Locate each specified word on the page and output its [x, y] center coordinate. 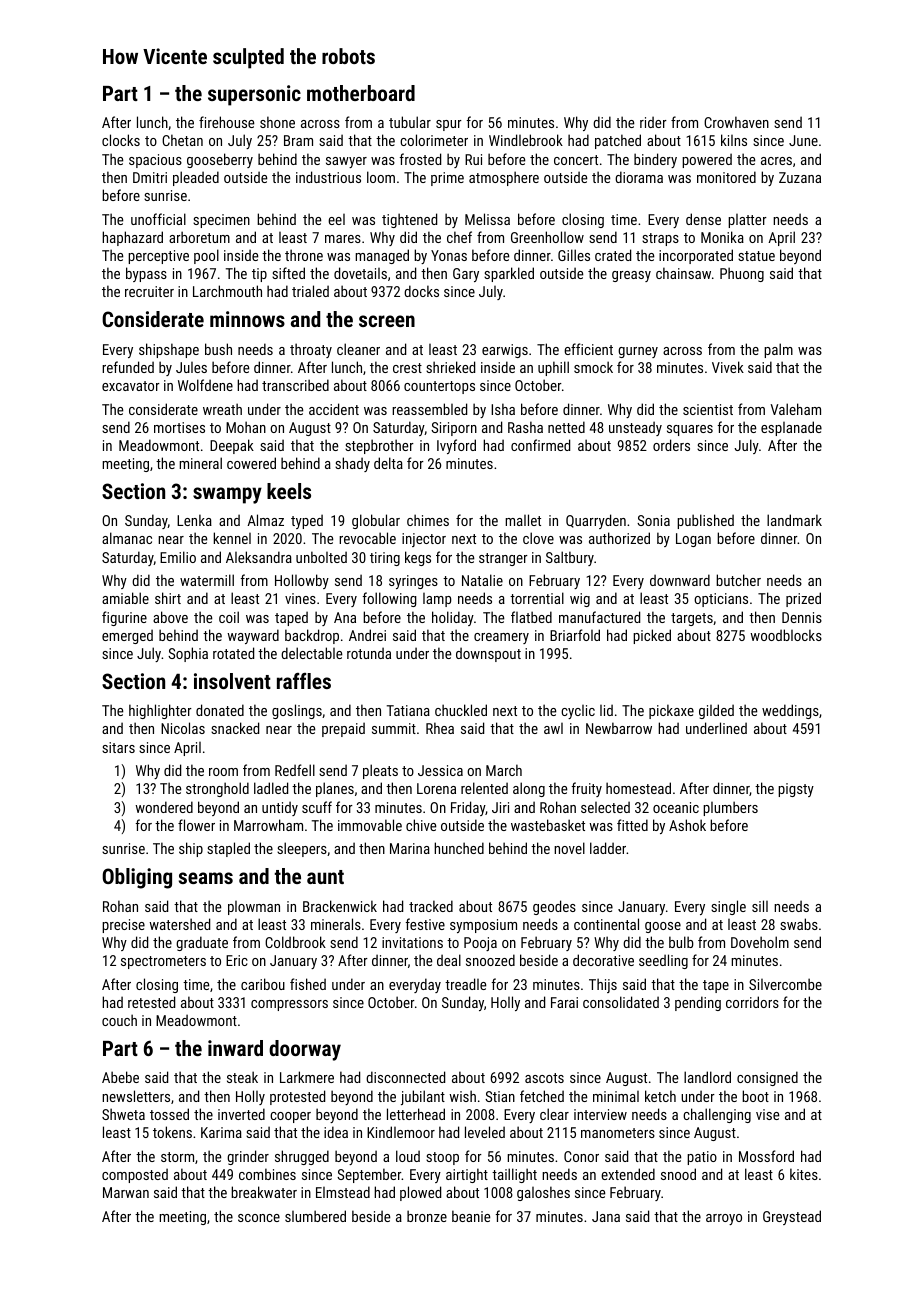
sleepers [302, 849]
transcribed [295, 385]
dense [703, 219]
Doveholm [760, 942]
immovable [370, 825]
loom [381, 177]
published [705, 521]
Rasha [525, 427]
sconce [259, 1218]
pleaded [196, 178]
